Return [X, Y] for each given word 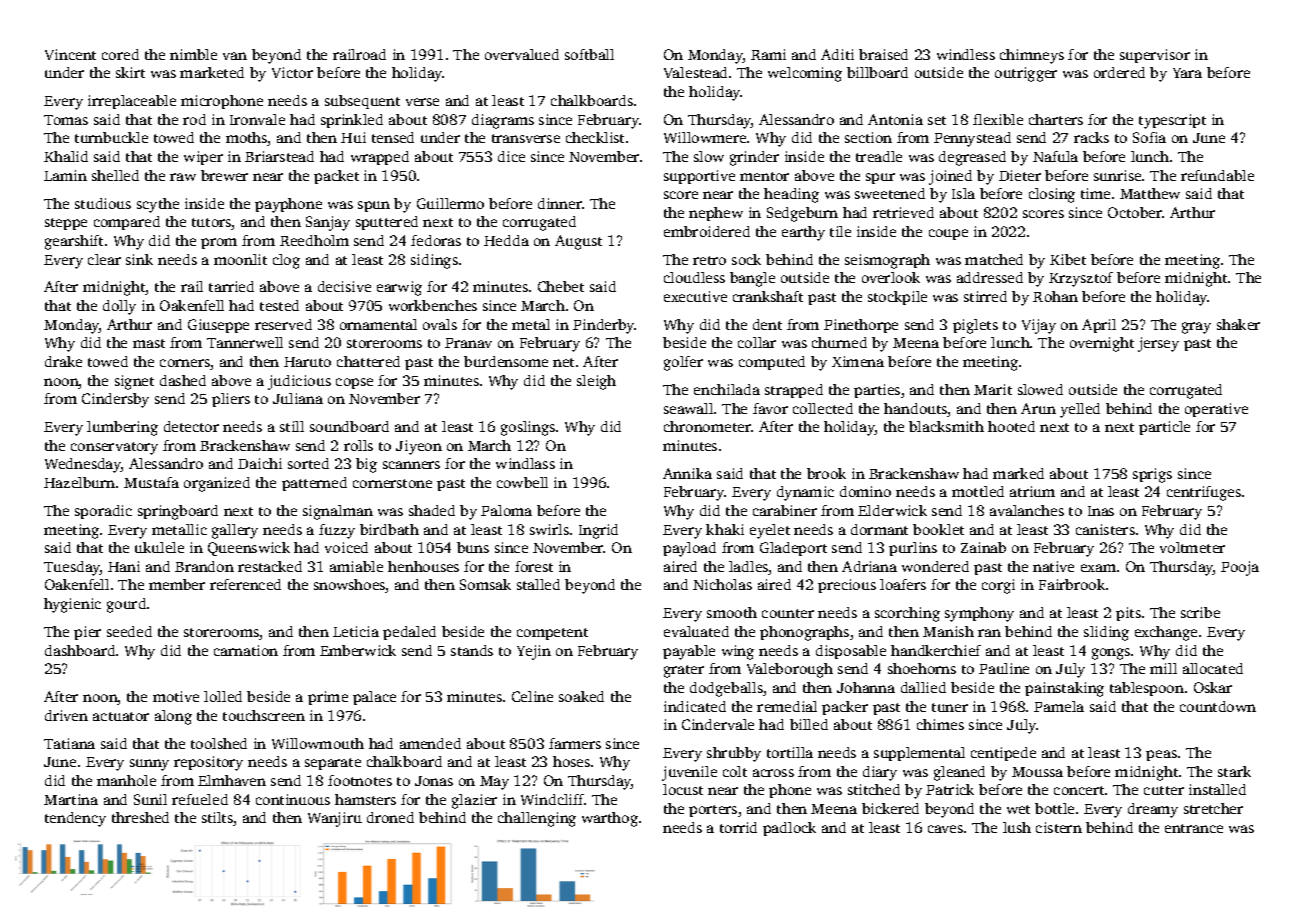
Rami [768, 54]
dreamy [1153, 810]
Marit [993, 389]
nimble [193, 54]
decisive [344, 286]
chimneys [1032, 56]
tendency [75, 819]
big [366, 465]
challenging [537, 819]
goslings [528, 428]
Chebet [561, 286]
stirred [985, 296]
